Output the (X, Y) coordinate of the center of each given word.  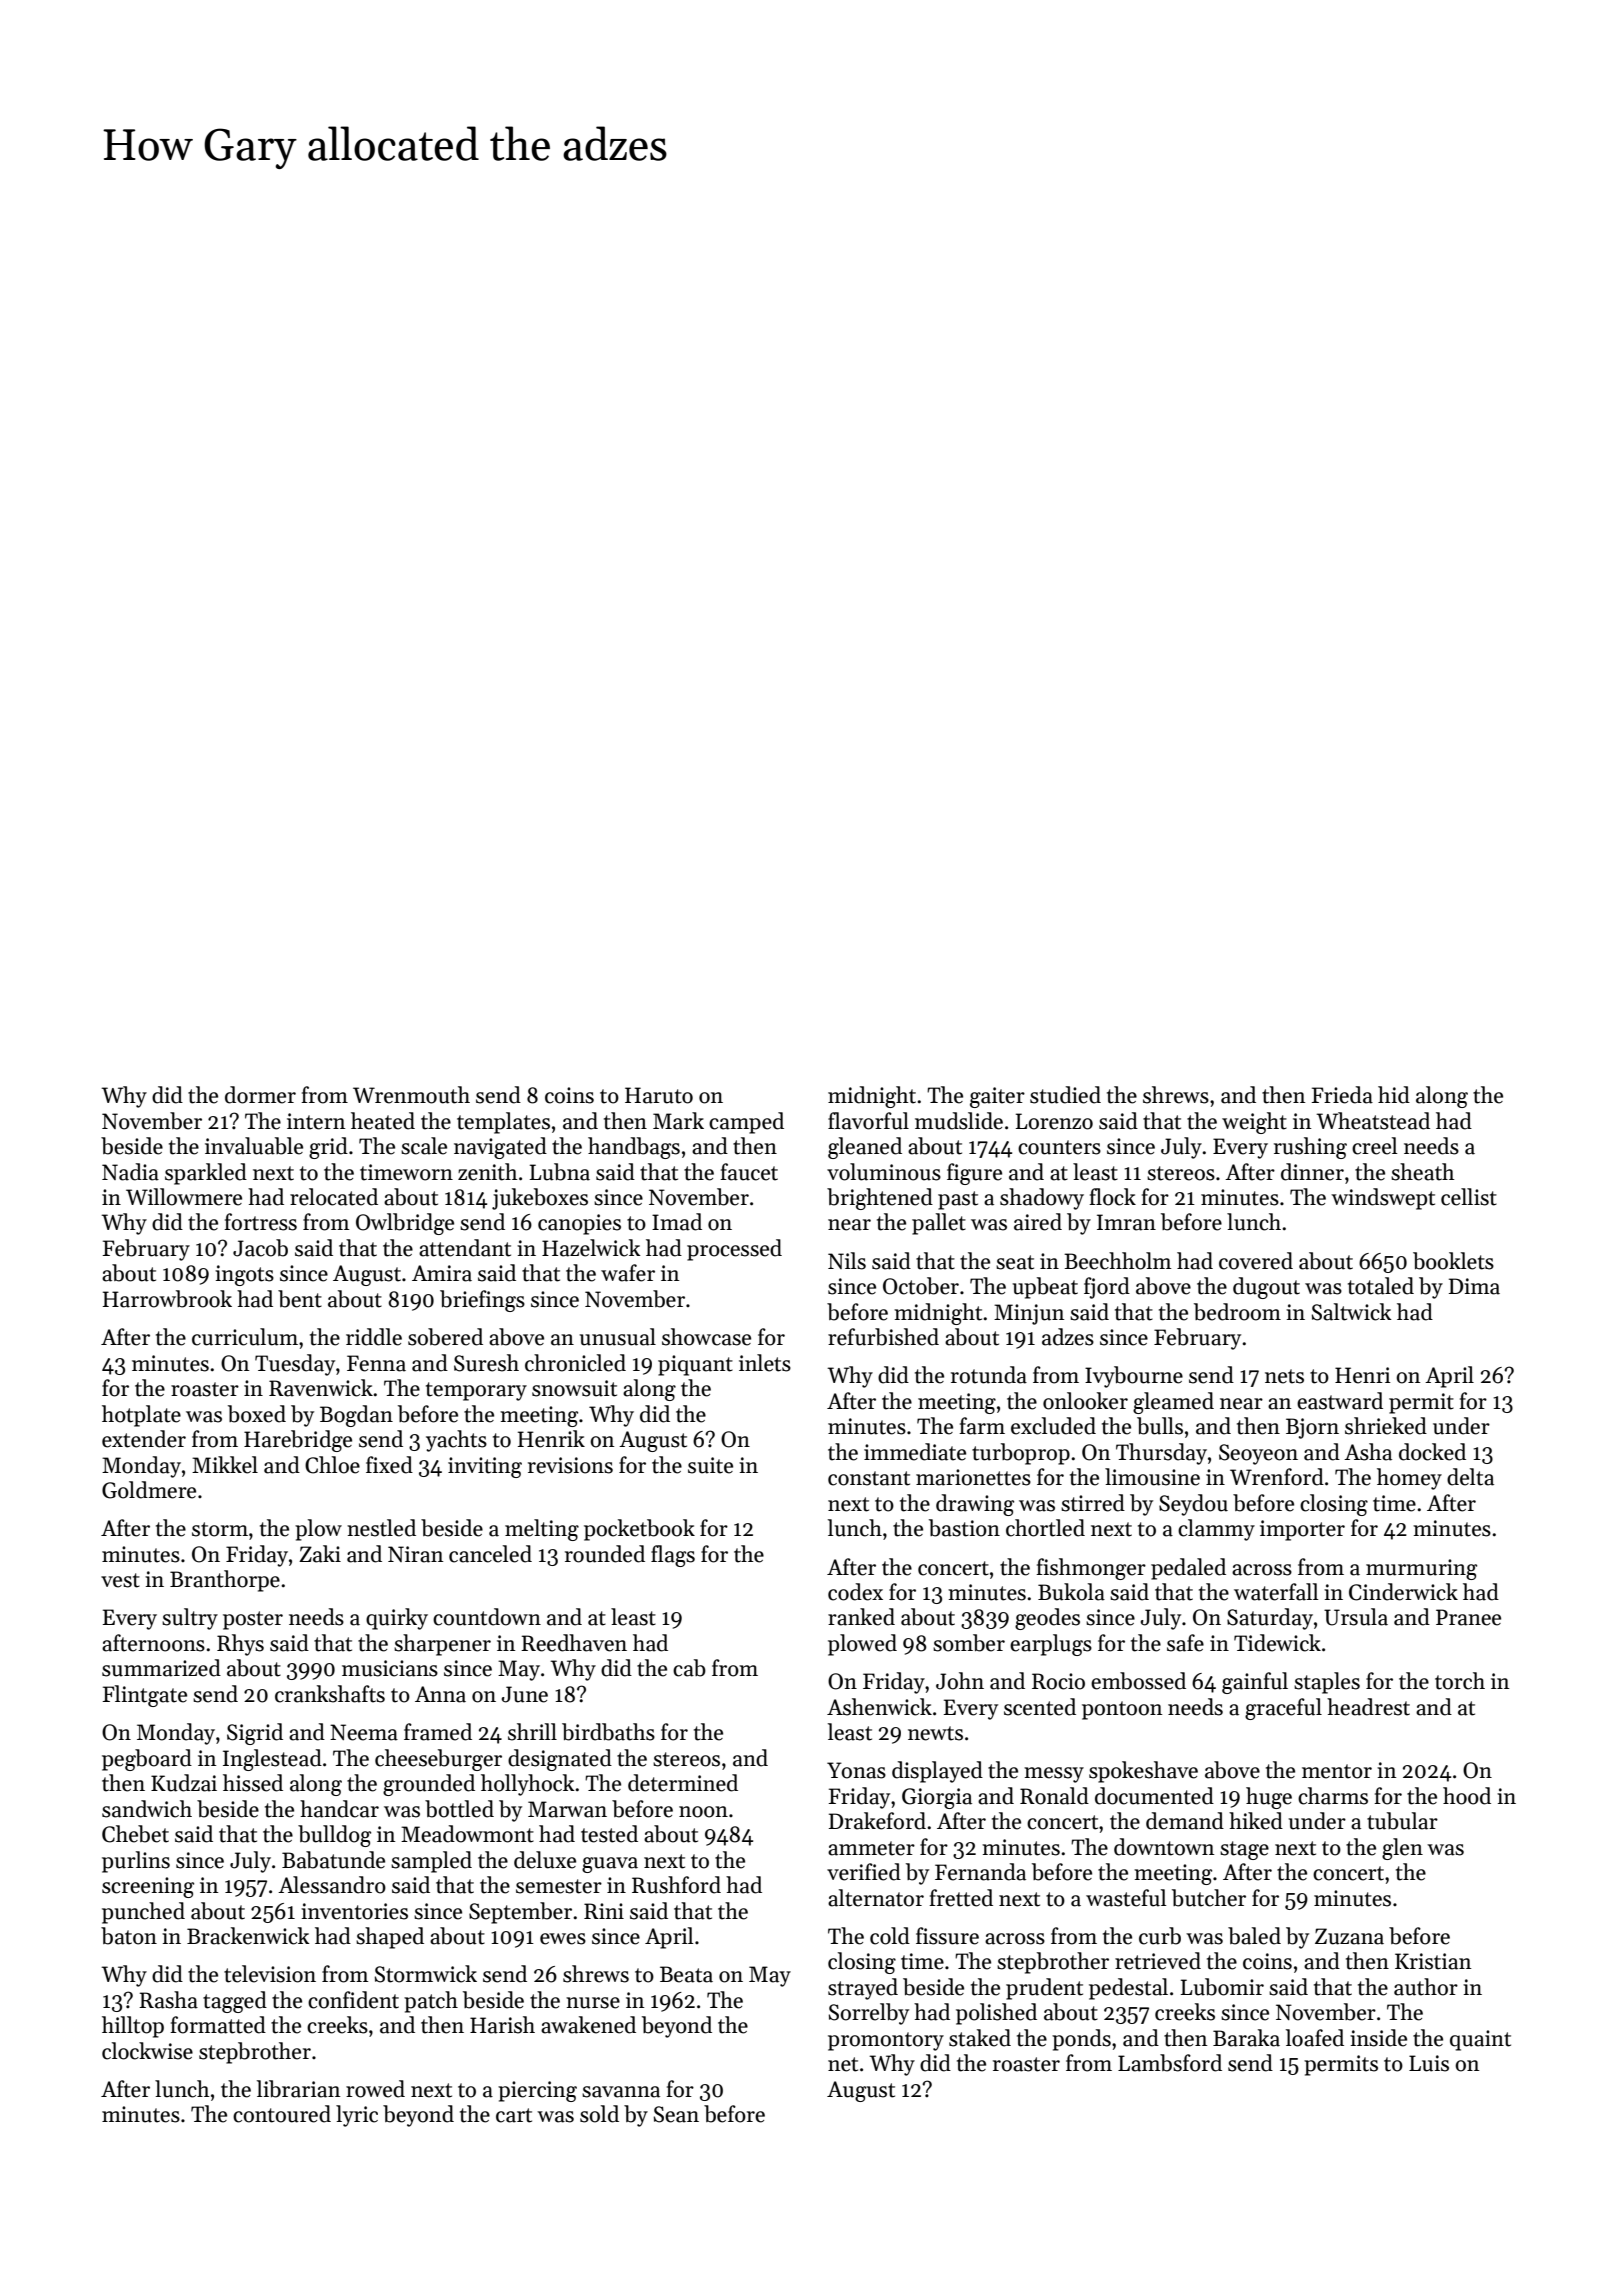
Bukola (1071, 1592)
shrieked (1386, 1426)
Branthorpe (225, 1581)
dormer (260, 1095)
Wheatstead (1373, 1121)
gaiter (997, 1097)
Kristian (1433, 1961)
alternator (876, 1898)
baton (129, 1936)
